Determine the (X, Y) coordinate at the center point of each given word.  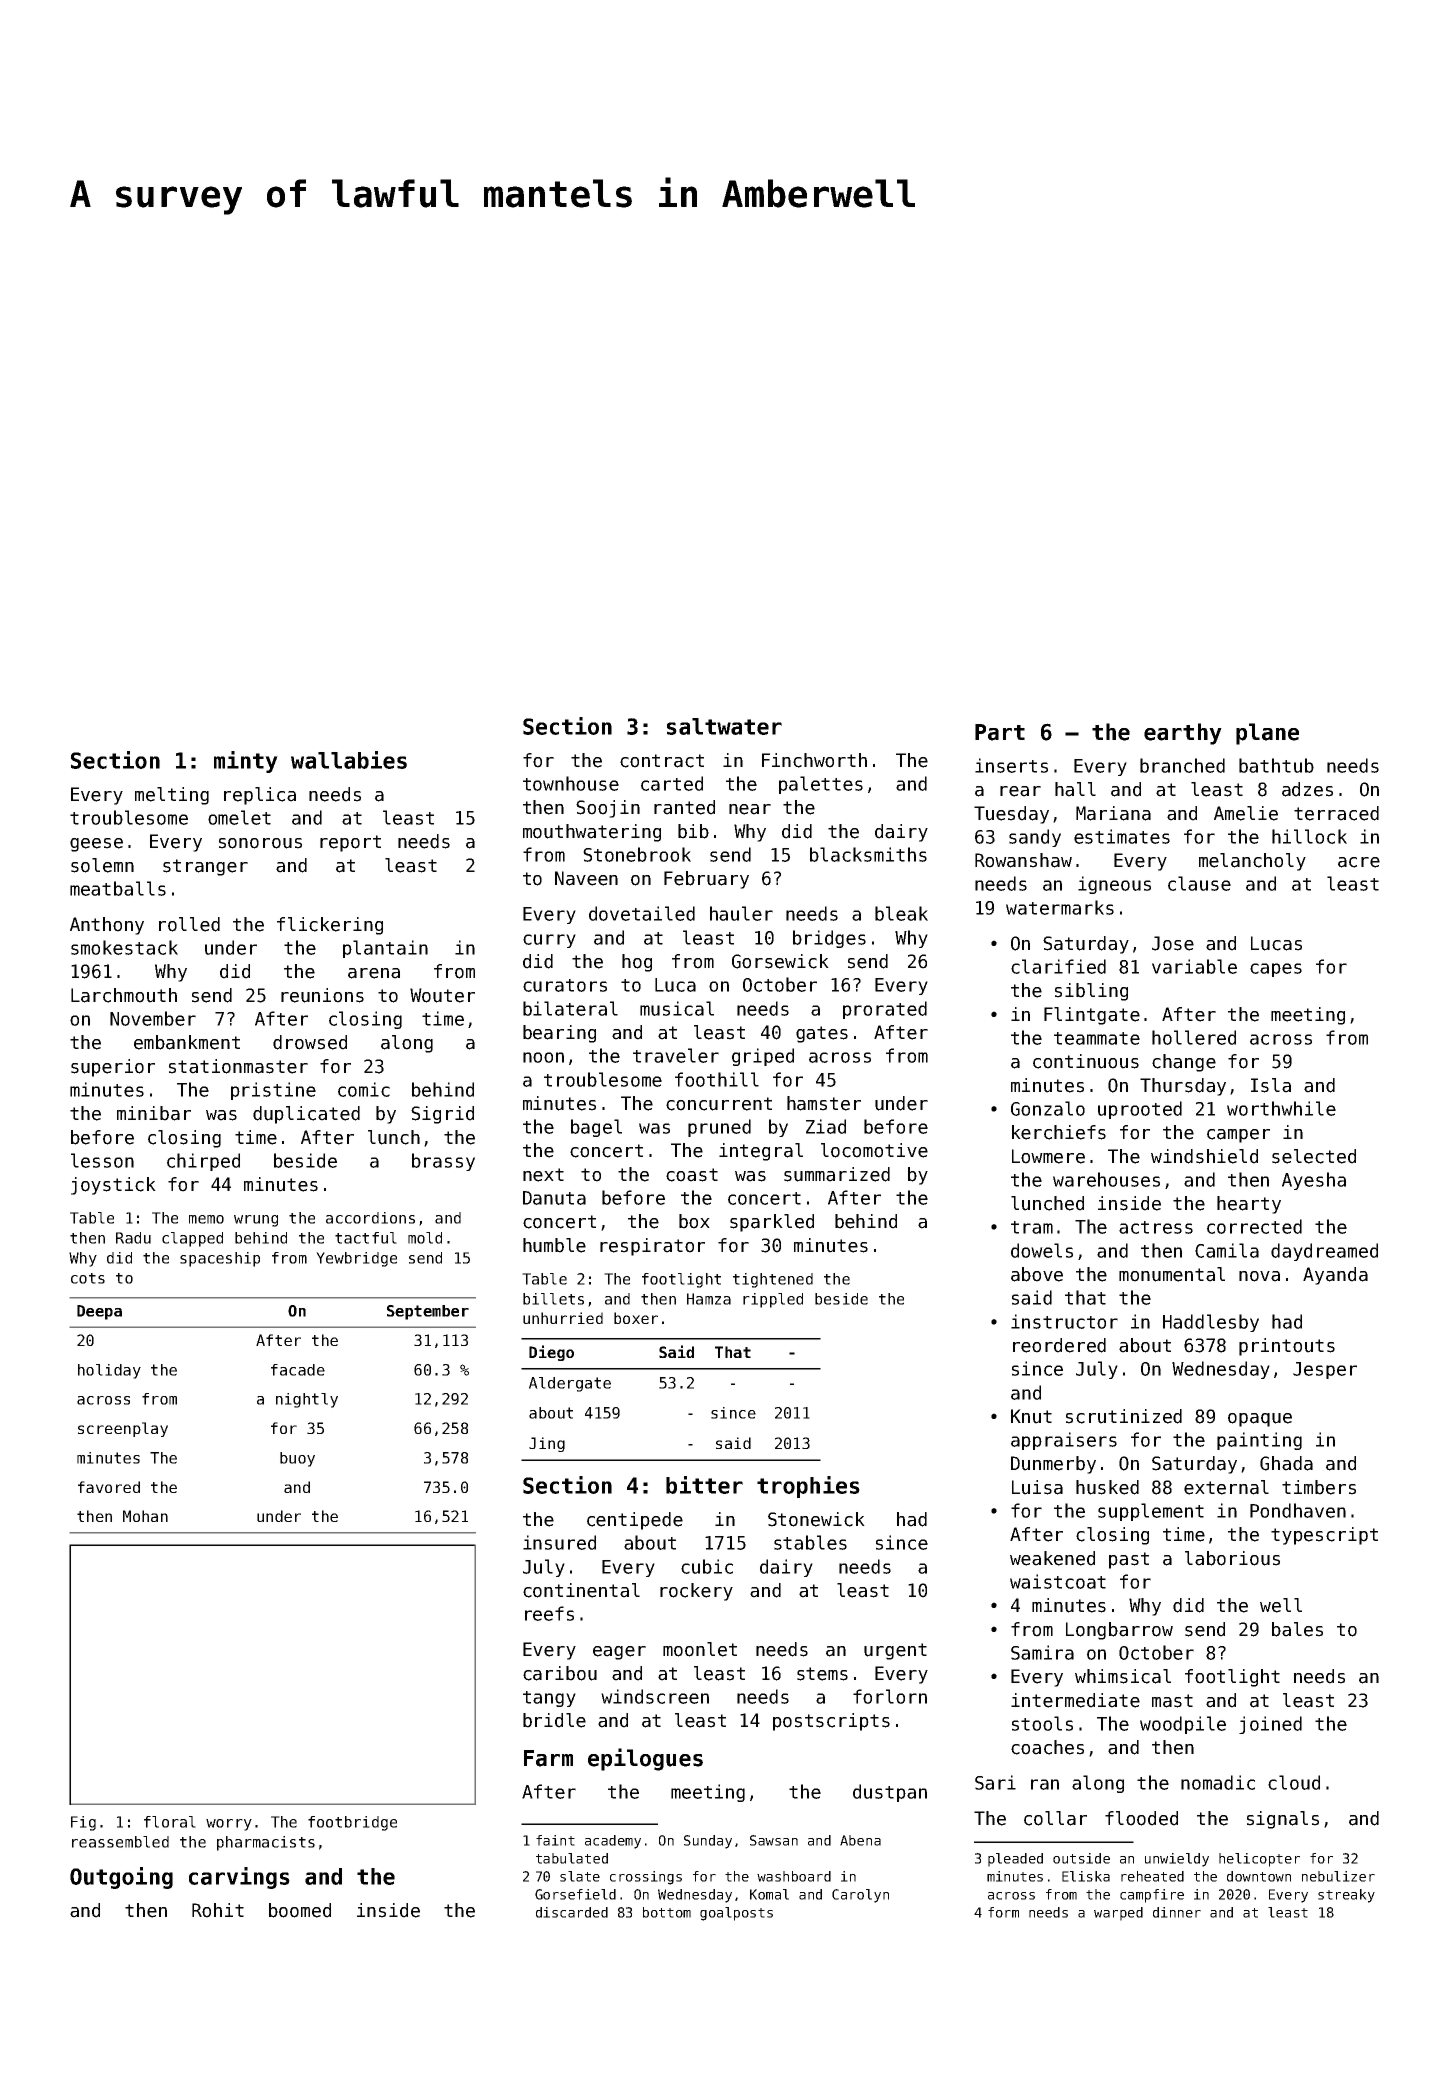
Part (1000, 732)
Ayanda (1335, 1276)
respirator (652, 1247)
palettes (821, 785)
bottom (667, 1912)
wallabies (349, 760)
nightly (307, 1400)
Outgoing (121, 1878)
